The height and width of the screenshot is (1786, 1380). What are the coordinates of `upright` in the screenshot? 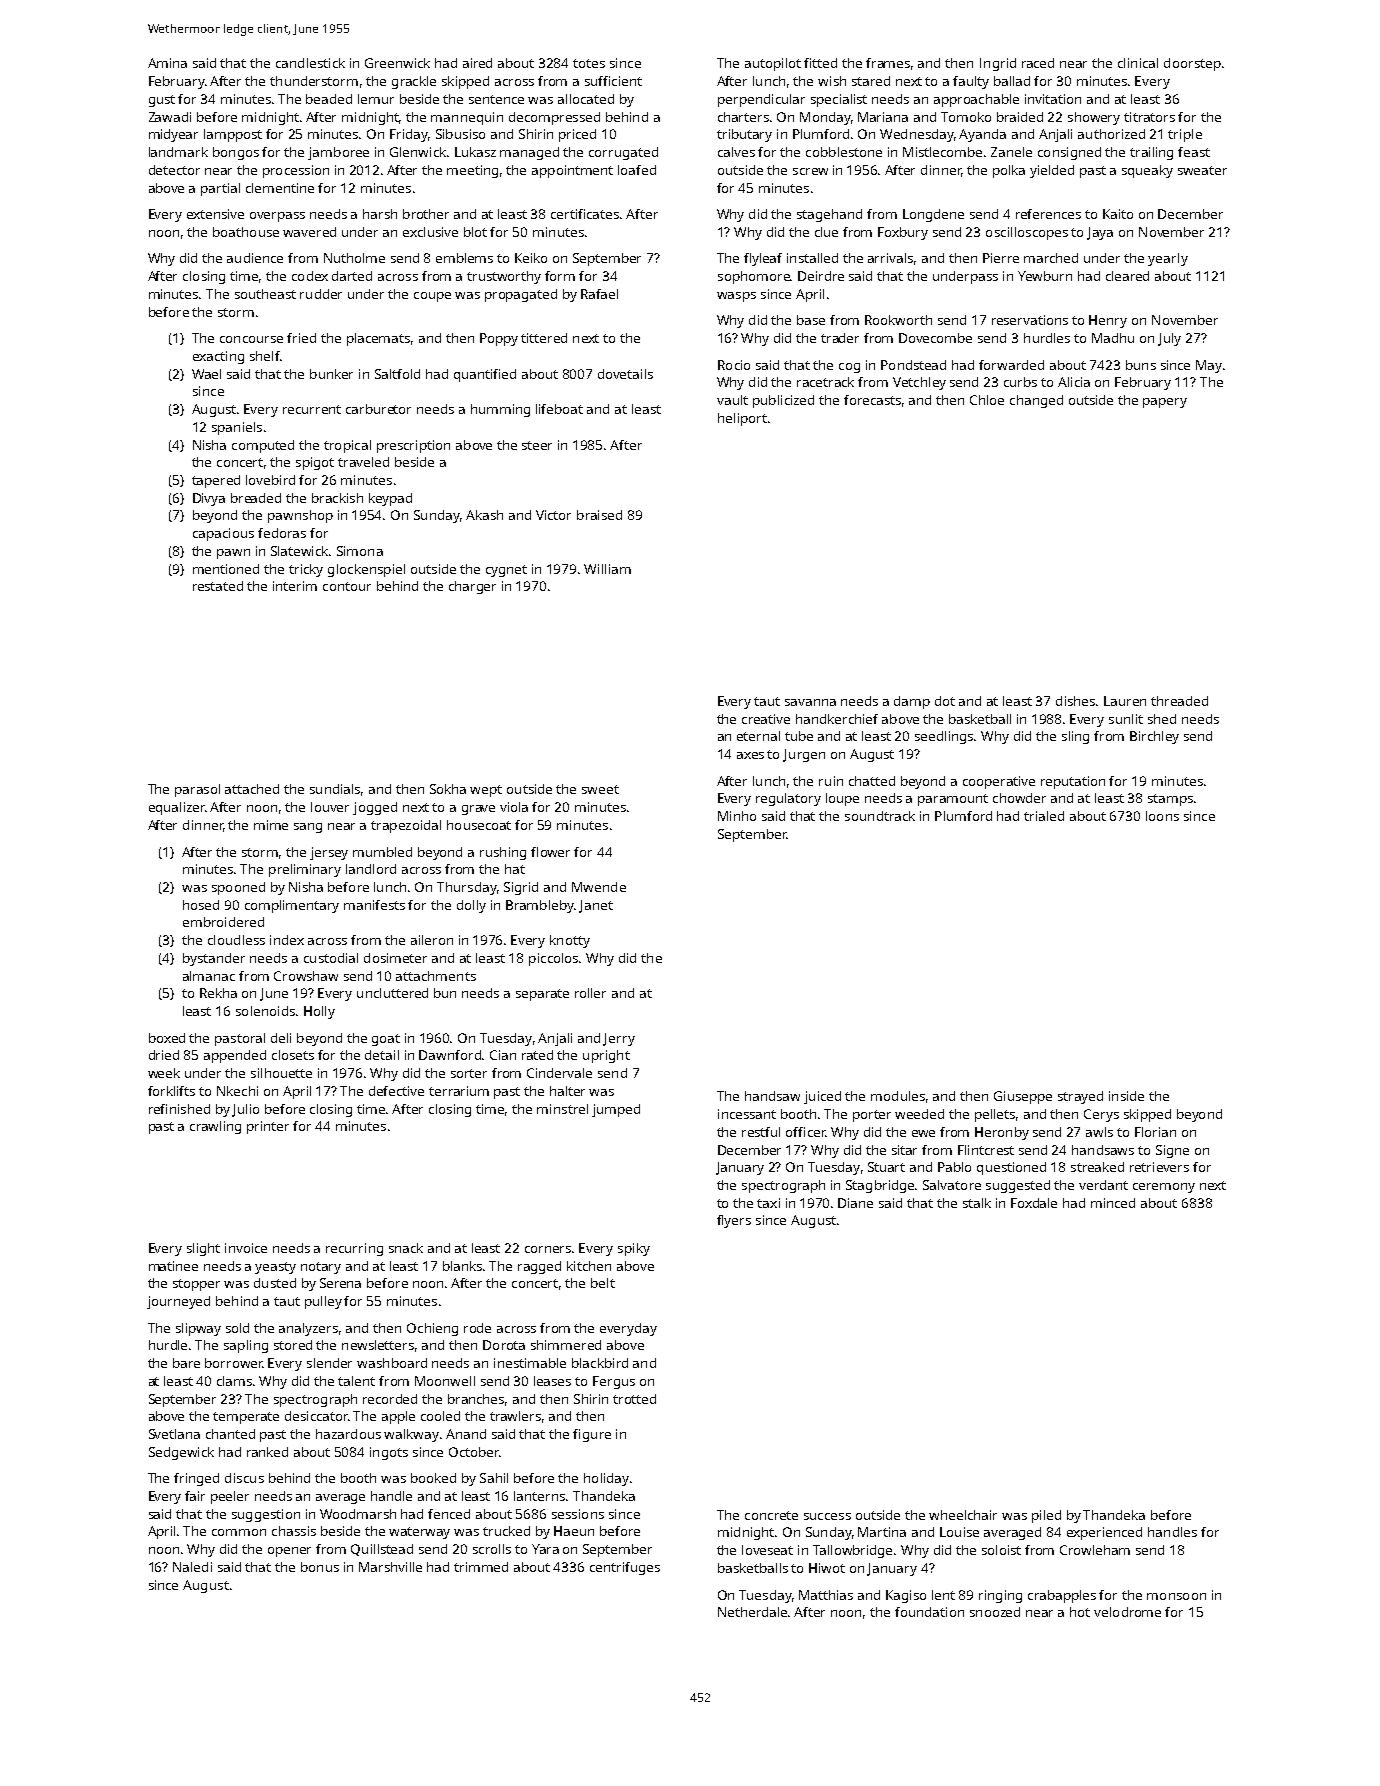 It's located at (606, 1056).
